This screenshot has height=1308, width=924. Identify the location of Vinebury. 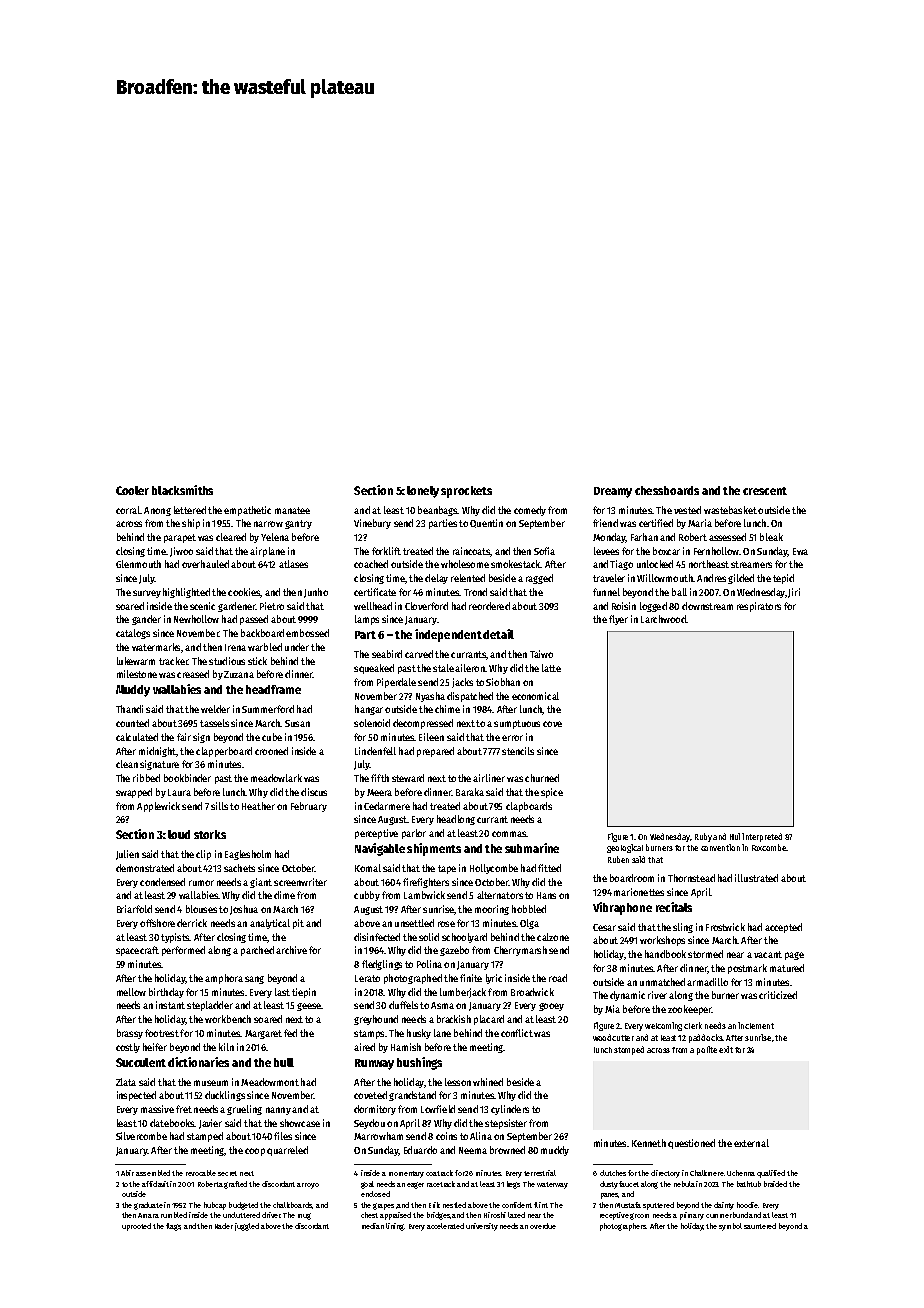
(372, 524).
